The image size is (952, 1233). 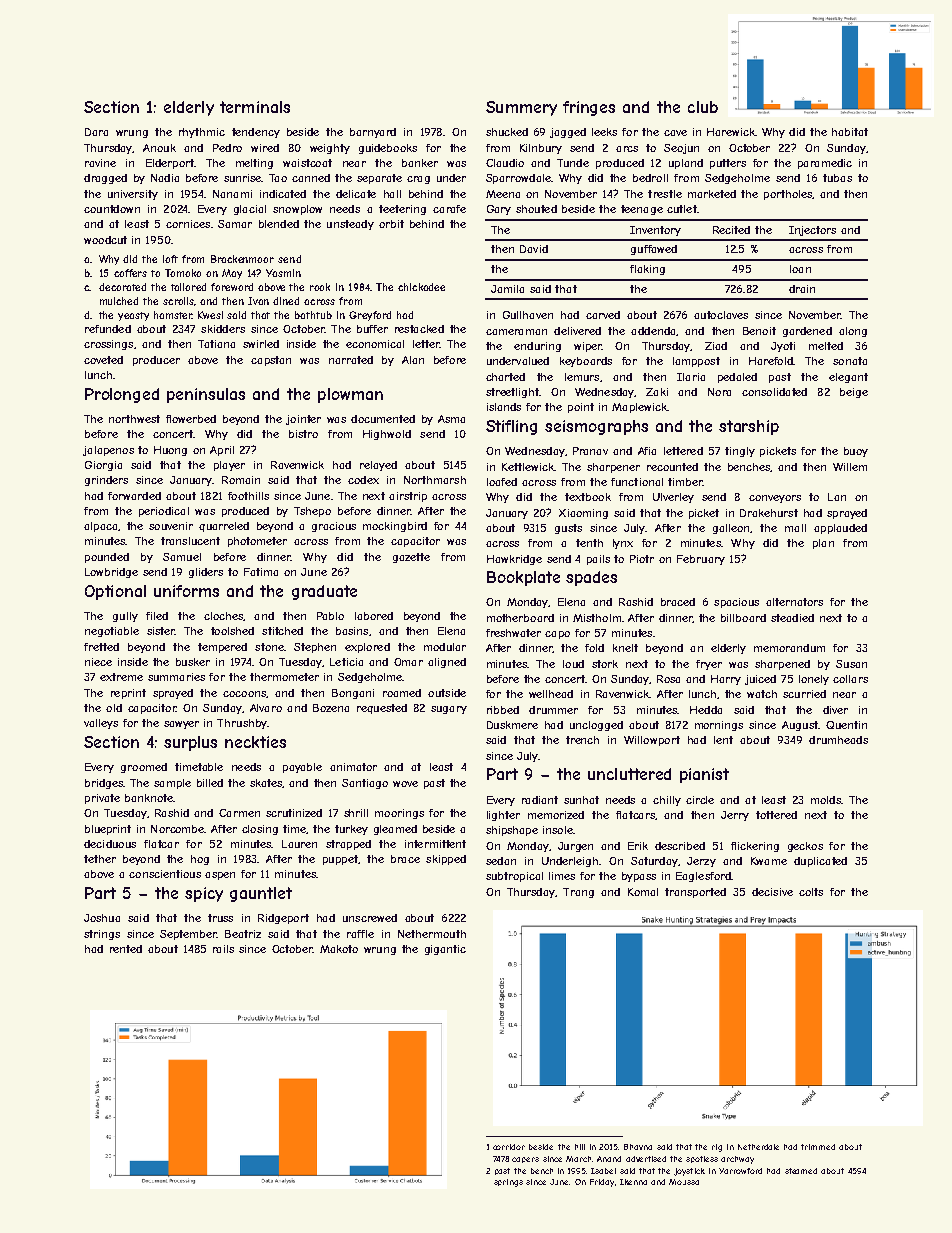 What do you see at coordinates (811, 892) in the screenshot?
I see `colts` at bounding box center [811, 892].
